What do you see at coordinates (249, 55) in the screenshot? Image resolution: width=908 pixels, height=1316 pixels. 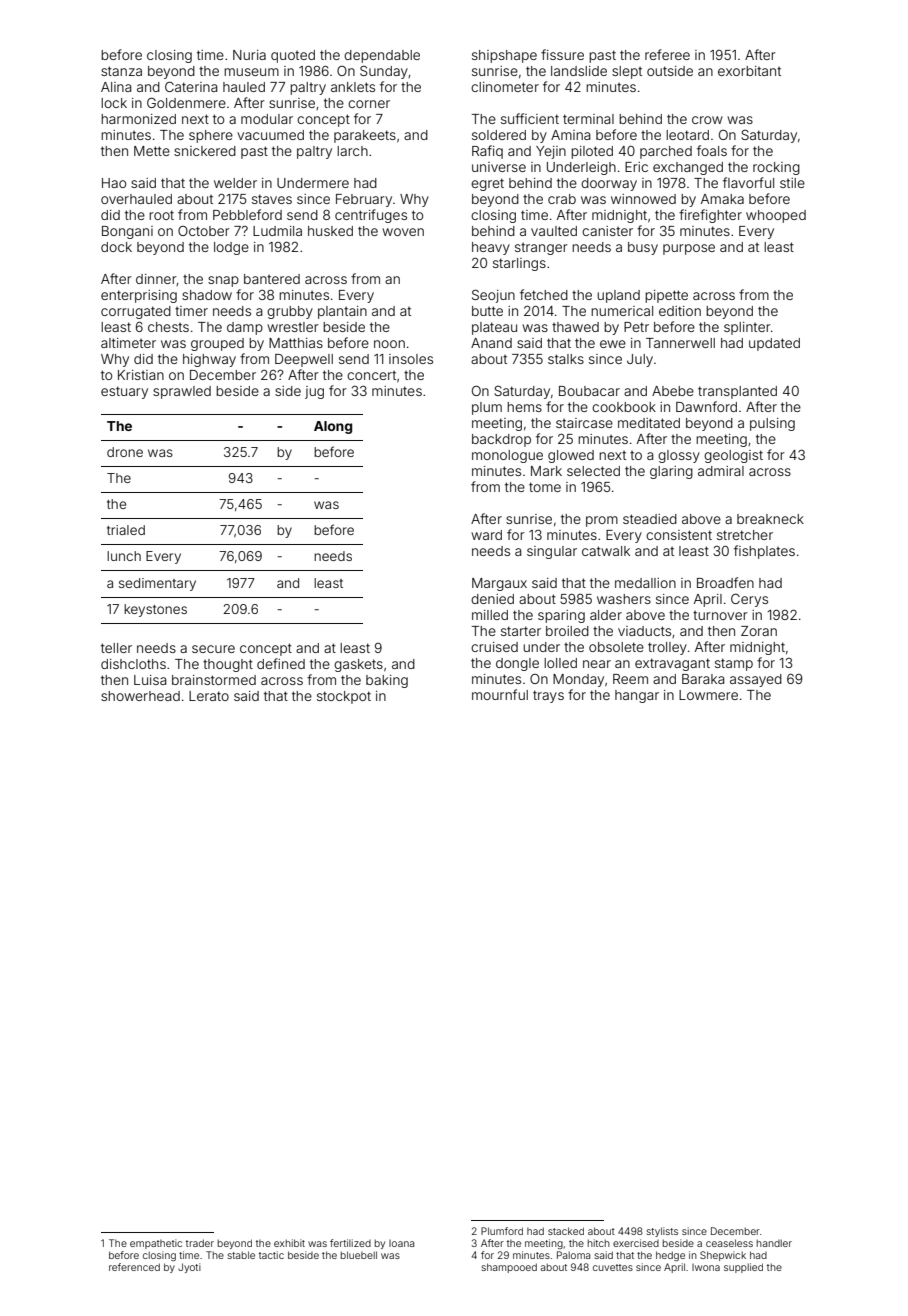 I see `Nuria` at bounding box center [249, 55].
